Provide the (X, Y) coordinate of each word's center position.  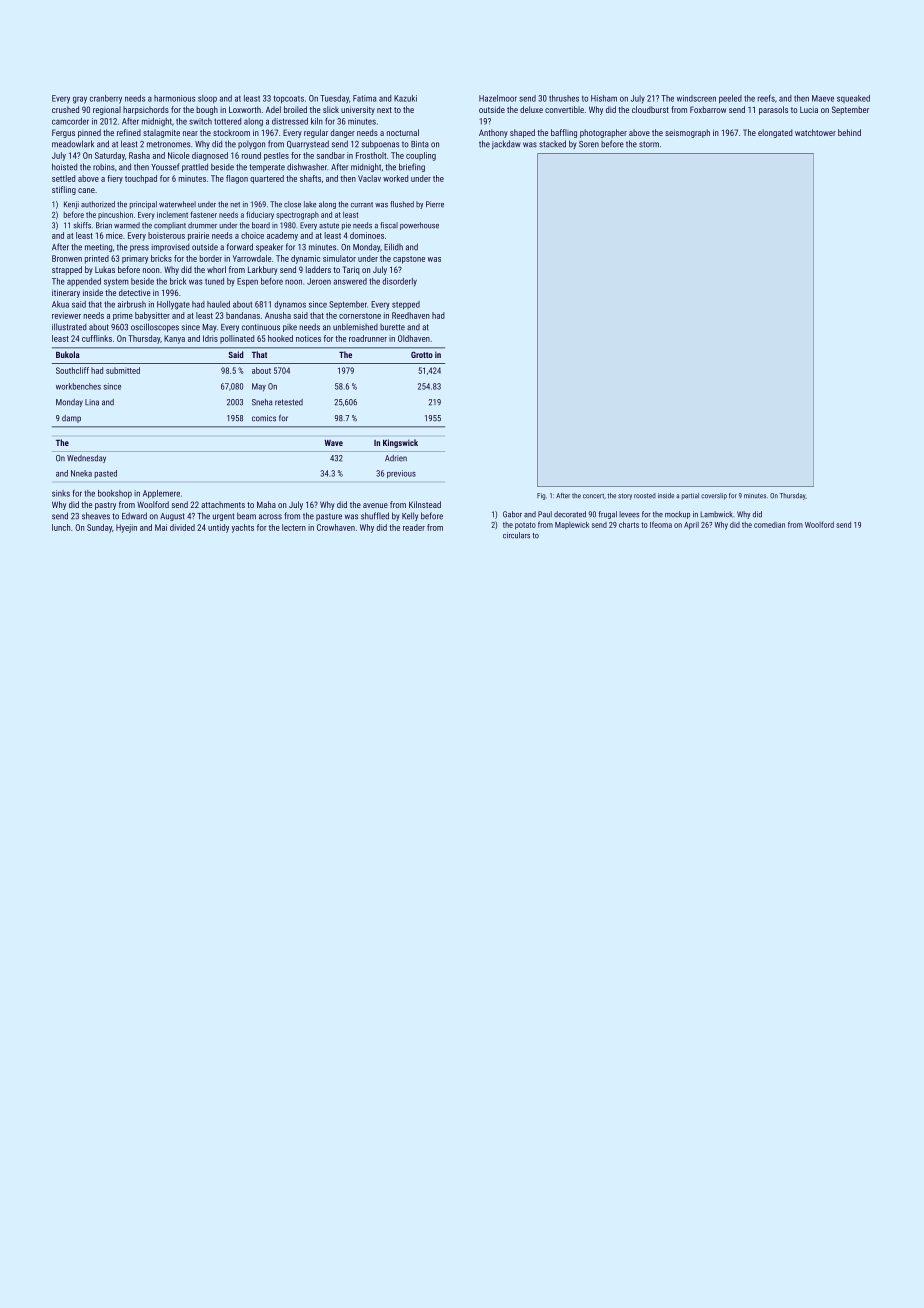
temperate (267, 168)
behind (849, 132)
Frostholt (371, 155)
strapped (67, 270)
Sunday (99, 528)
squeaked (853, 99)
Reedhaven (411, 315)
